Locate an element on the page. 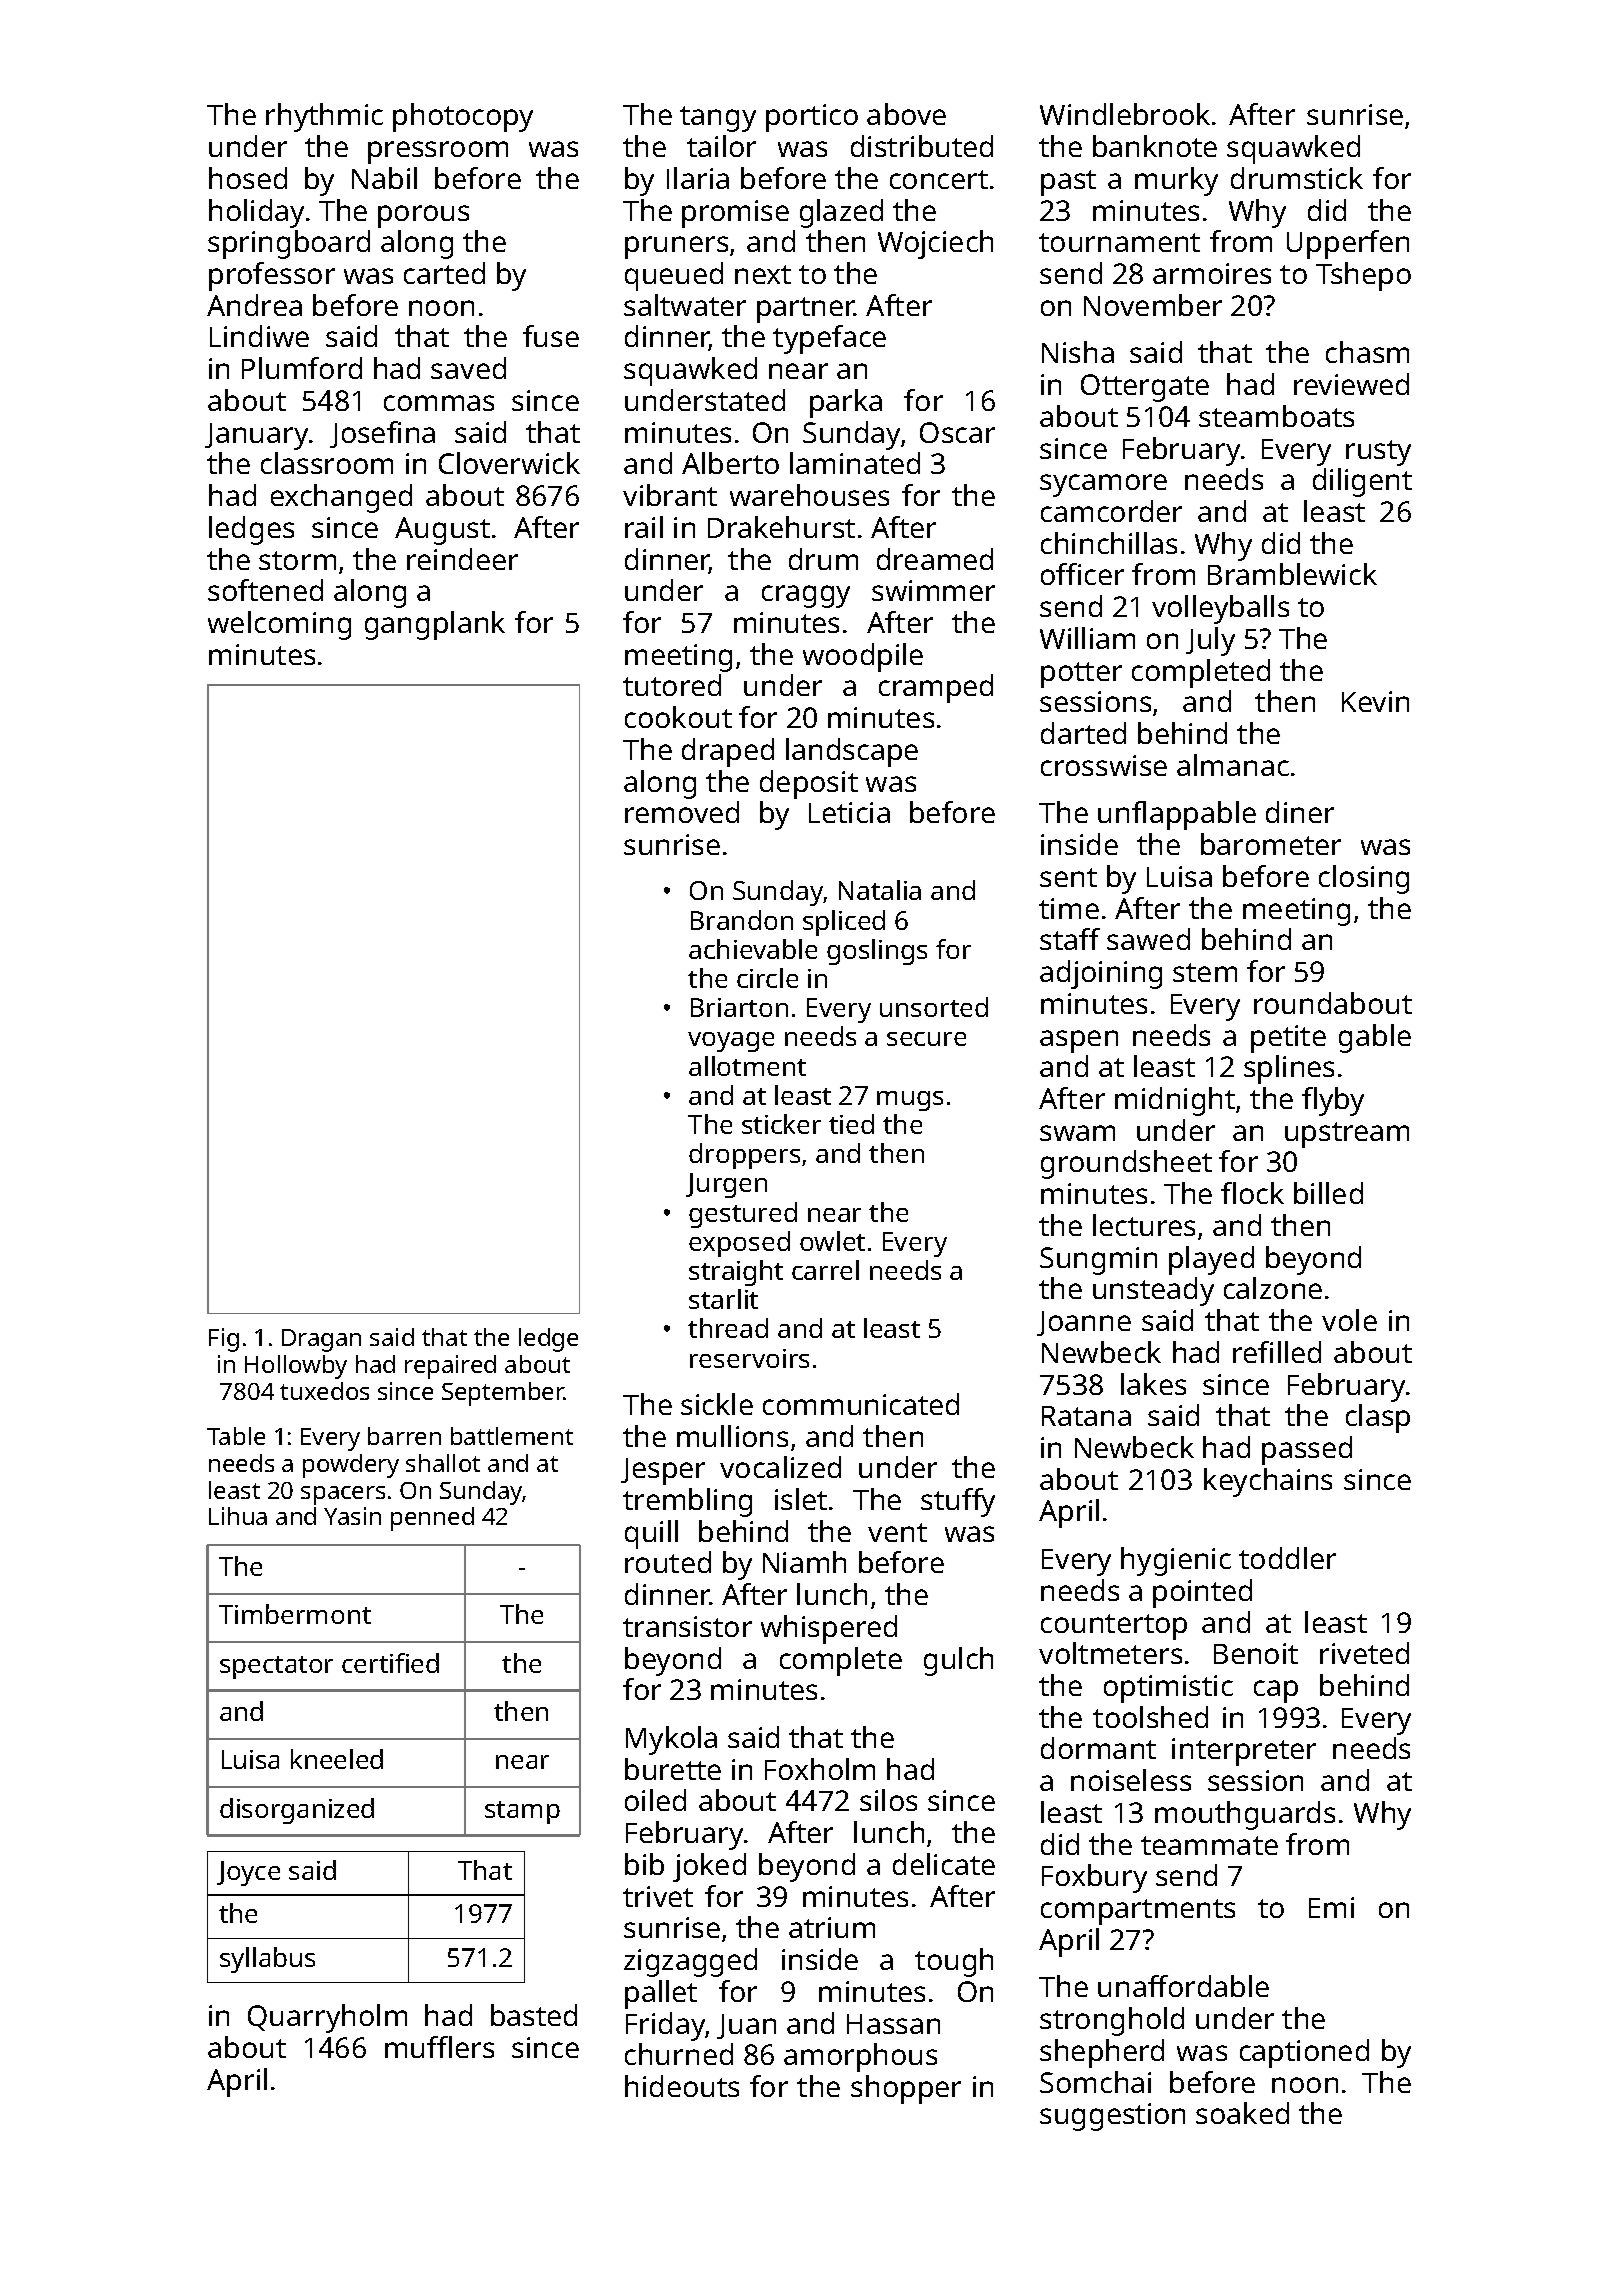 This image has height=2292, width=1620. Brandon is located at coordinates (742, 920).
